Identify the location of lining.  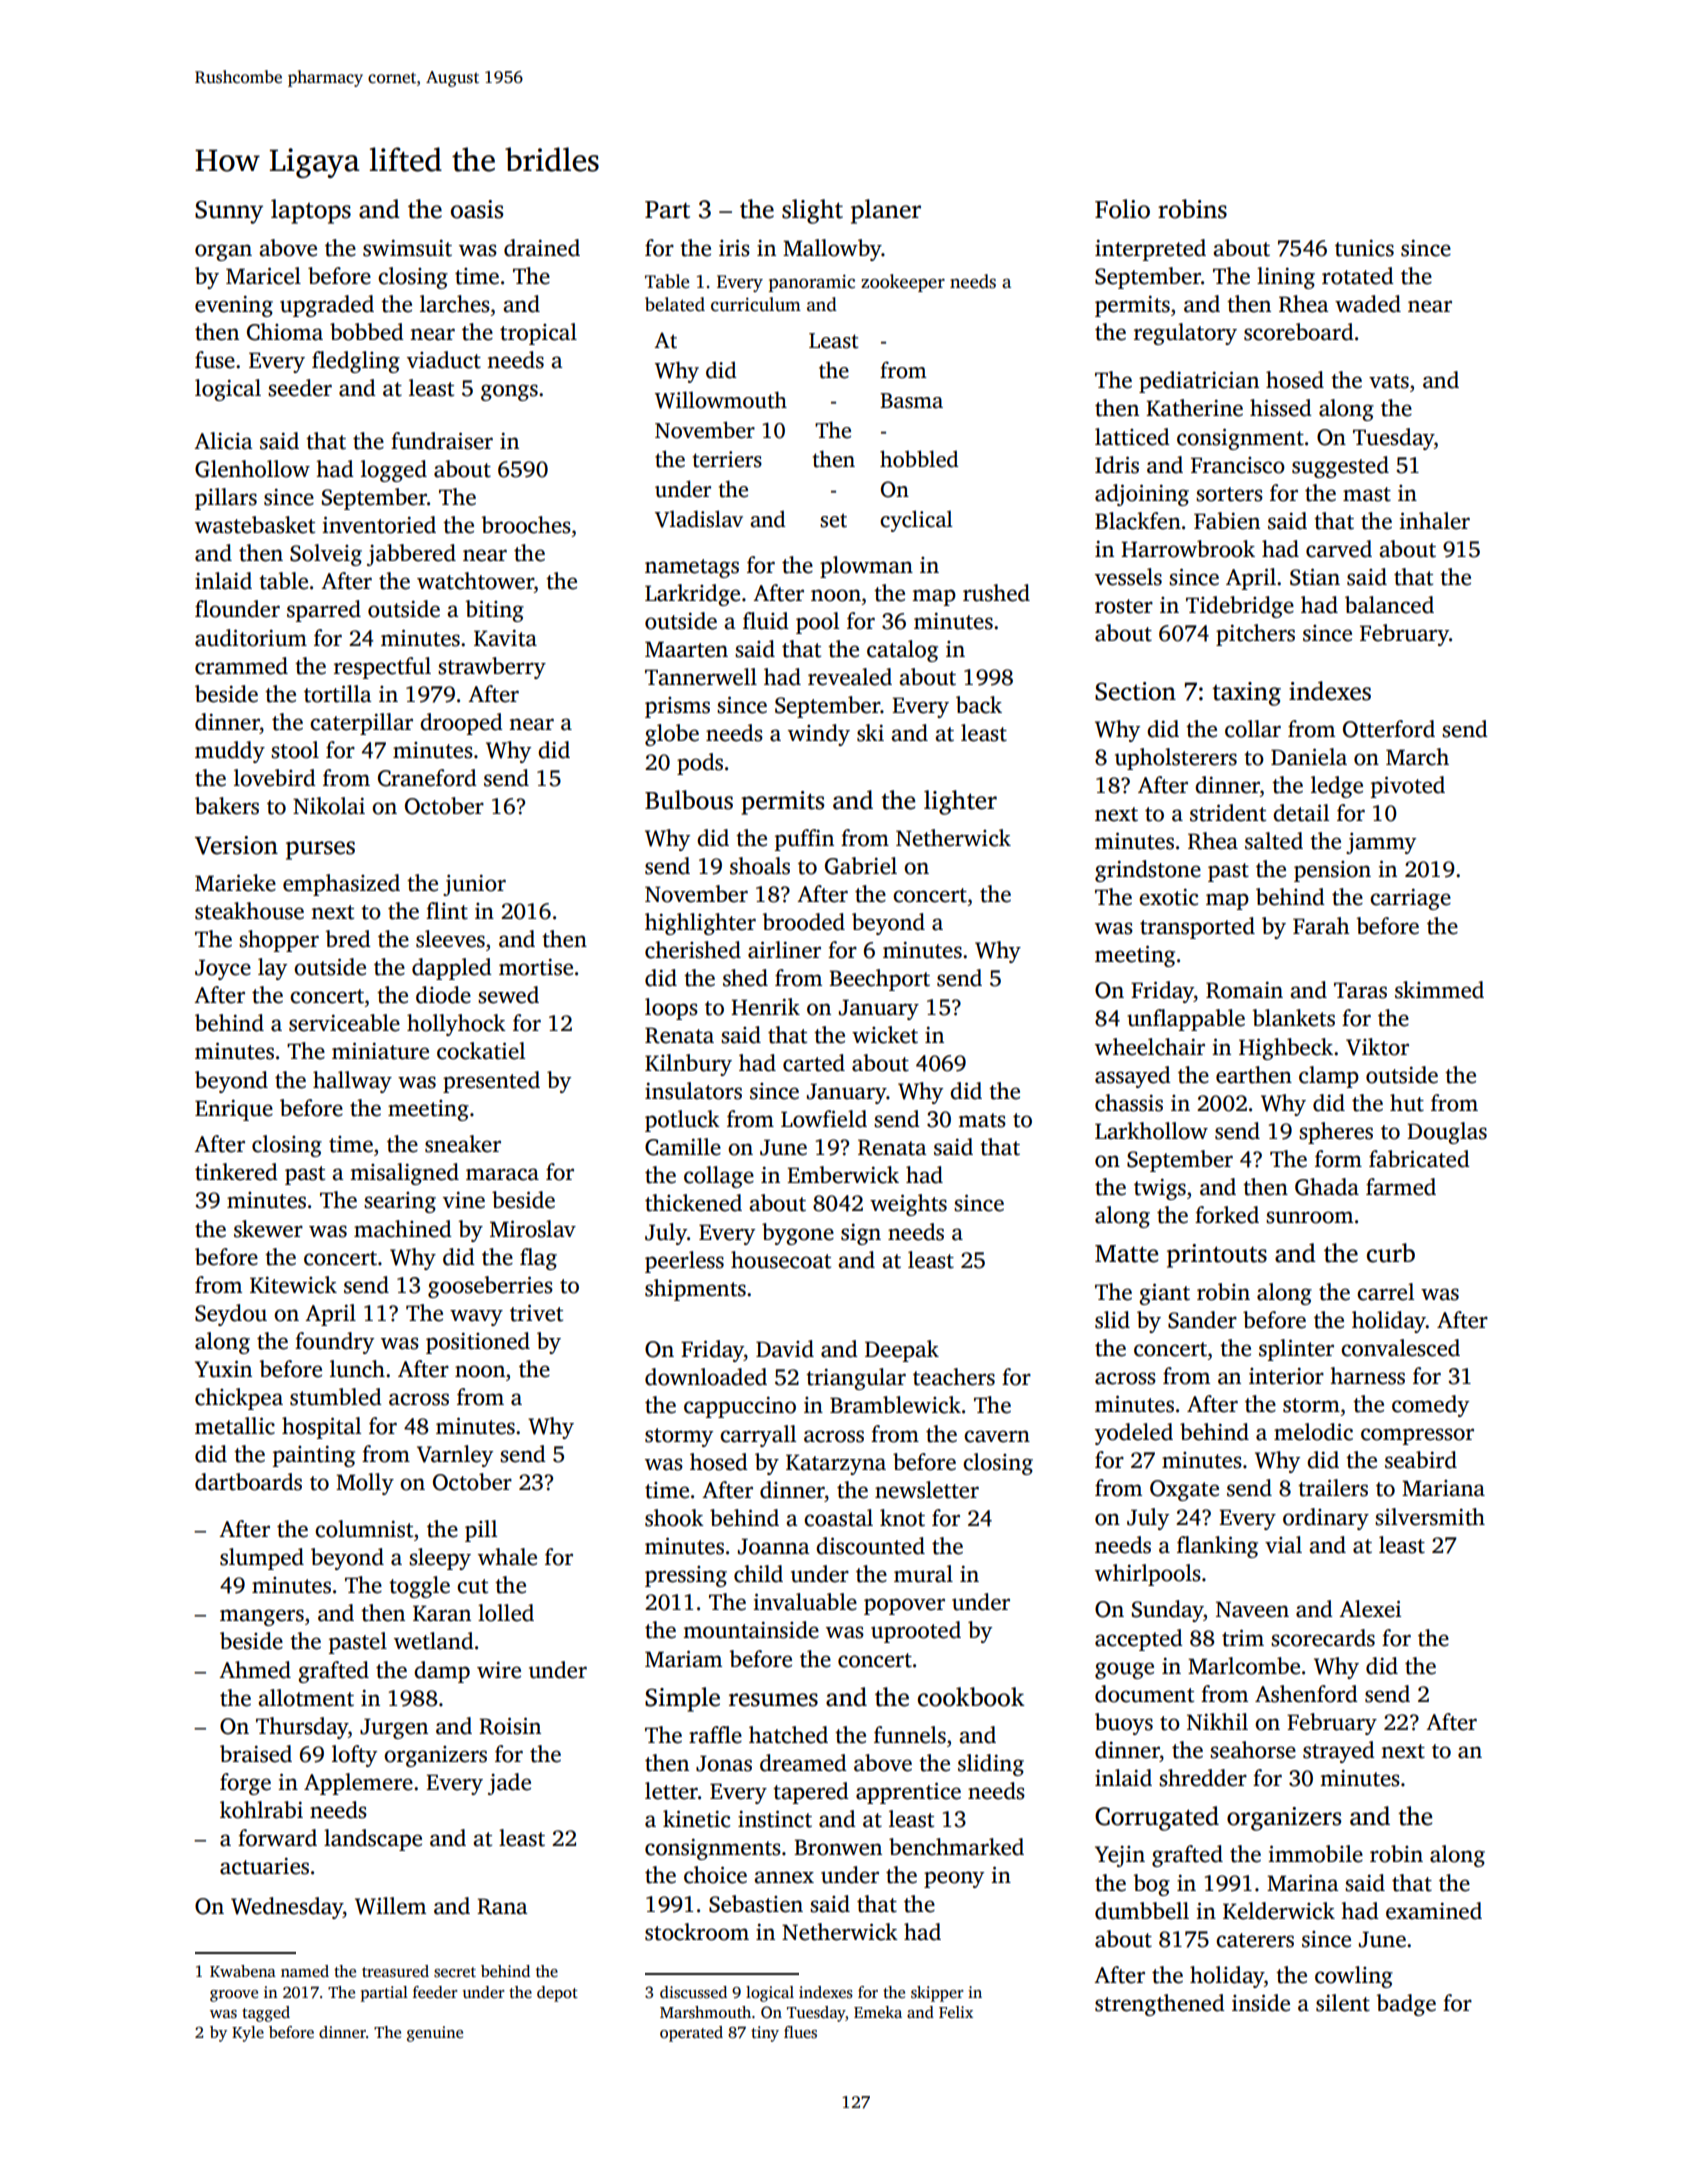
(1286, 278).
